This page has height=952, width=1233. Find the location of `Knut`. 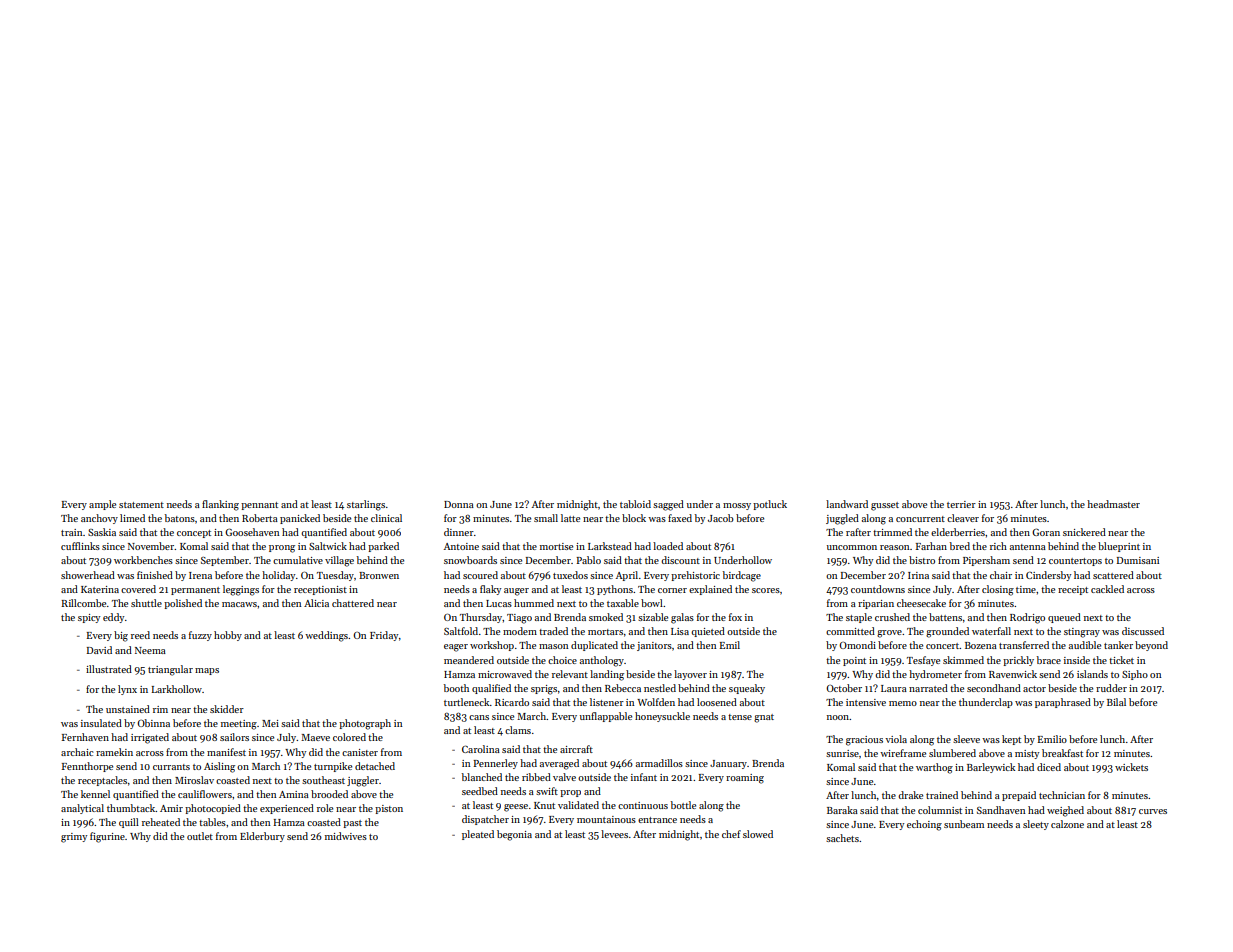

Knut is located at coordinates (544, 805).
